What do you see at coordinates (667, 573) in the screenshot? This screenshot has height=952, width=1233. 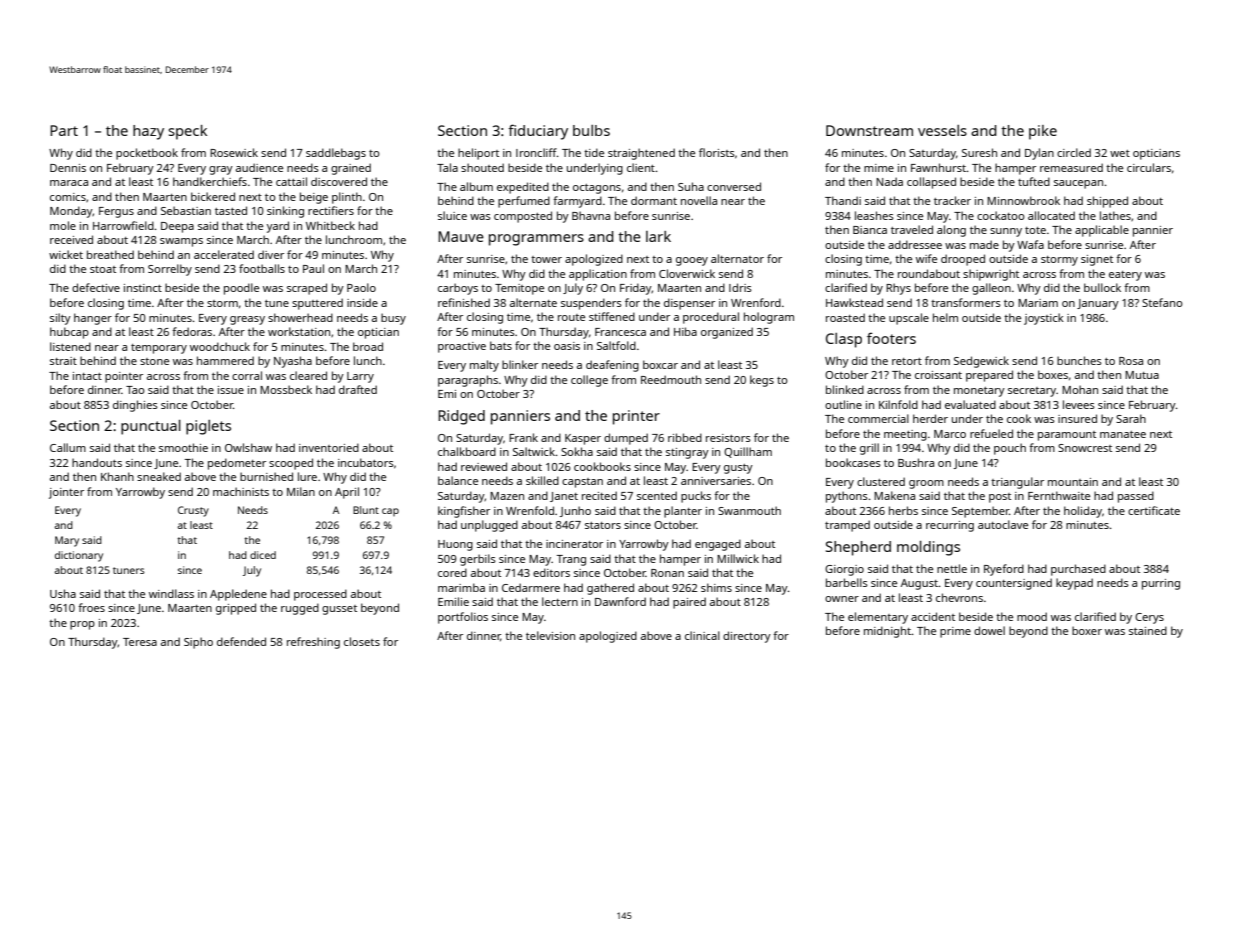 I see `Ronan` at bounding box center [667, 573].
